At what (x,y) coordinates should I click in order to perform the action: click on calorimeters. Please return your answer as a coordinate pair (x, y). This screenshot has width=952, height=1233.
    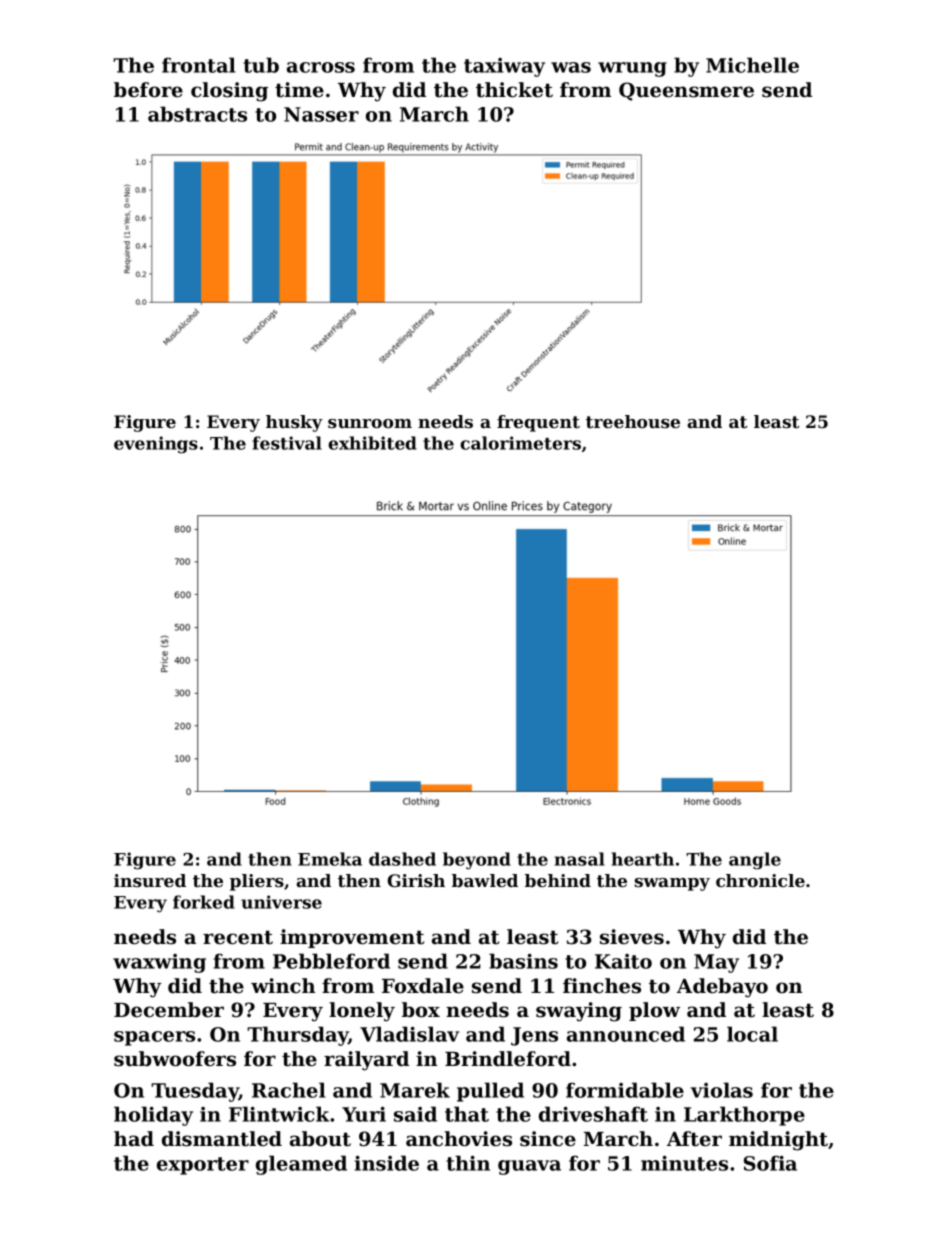
    Looking at the image, I should click on (520, 443).
